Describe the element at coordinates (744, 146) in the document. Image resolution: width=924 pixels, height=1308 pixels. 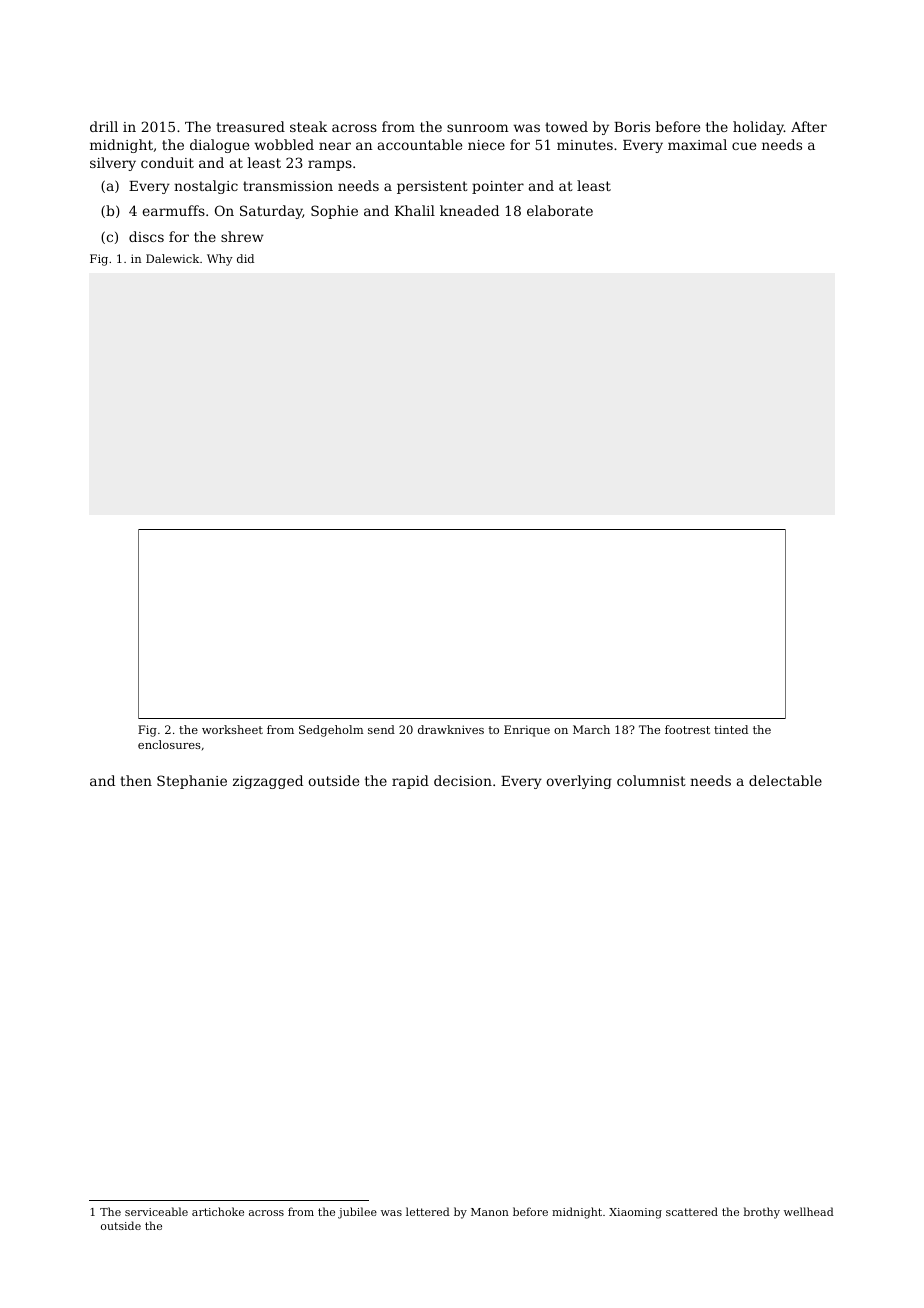
I see `cue` at that location.
